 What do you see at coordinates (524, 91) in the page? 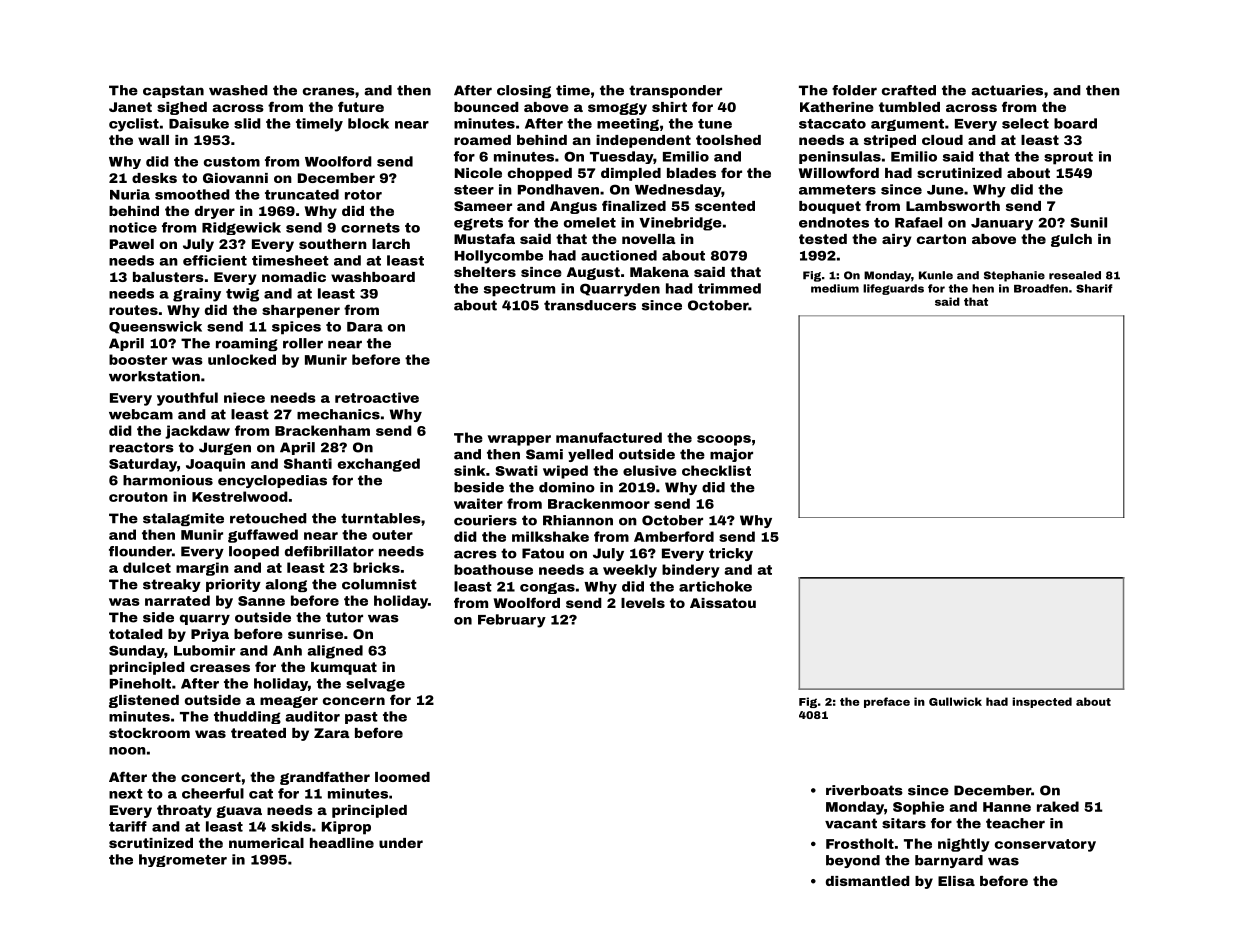
I see `closing` at bounding box center [524, 91].
